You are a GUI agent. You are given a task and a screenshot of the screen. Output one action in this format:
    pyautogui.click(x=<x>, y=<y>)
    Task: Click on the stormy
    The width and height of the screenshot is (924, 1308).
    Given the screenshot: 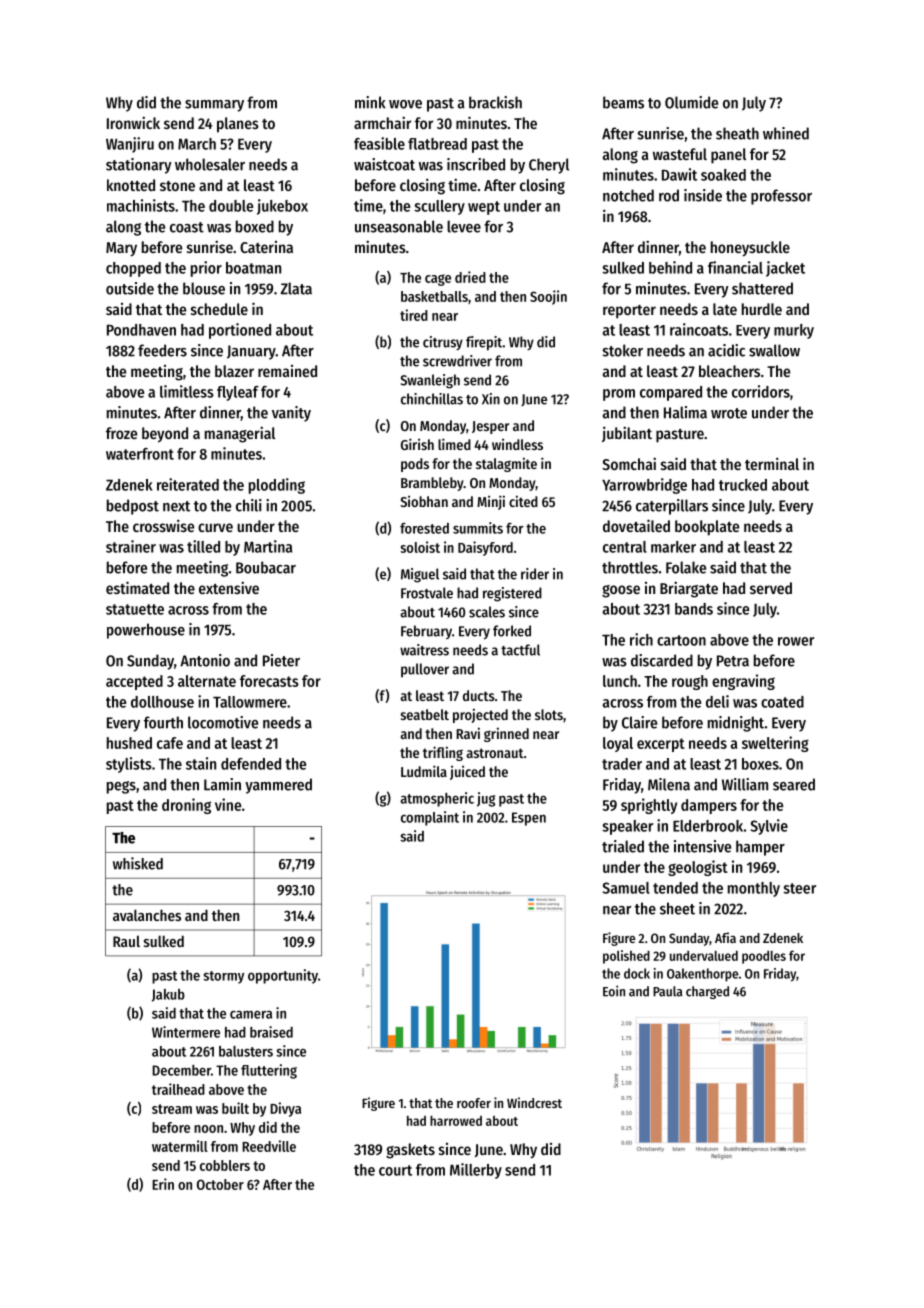 What is the action you would take?
    pyautogui.click(x=223, y=977)
